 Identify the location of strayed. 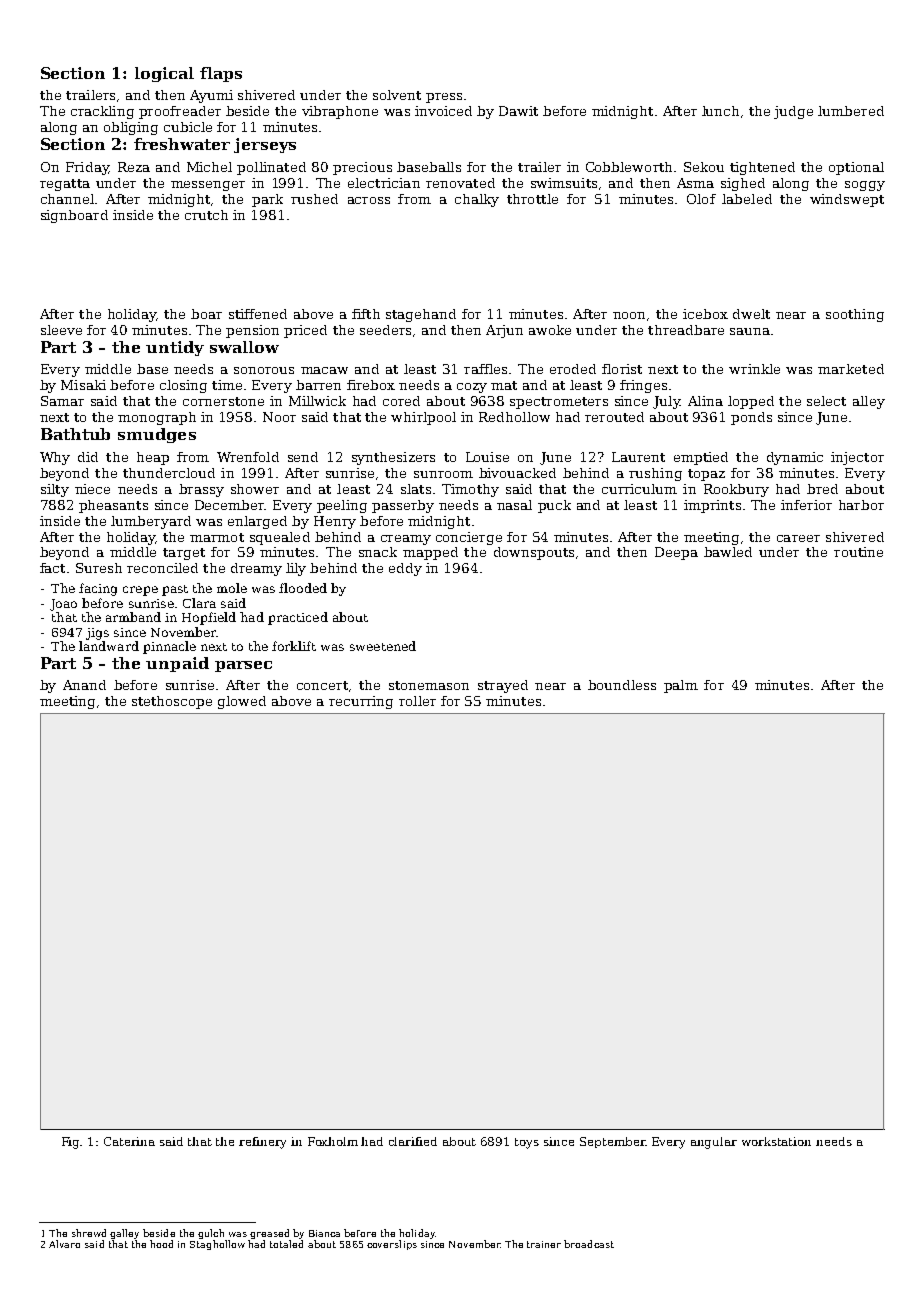
(503, 686).
